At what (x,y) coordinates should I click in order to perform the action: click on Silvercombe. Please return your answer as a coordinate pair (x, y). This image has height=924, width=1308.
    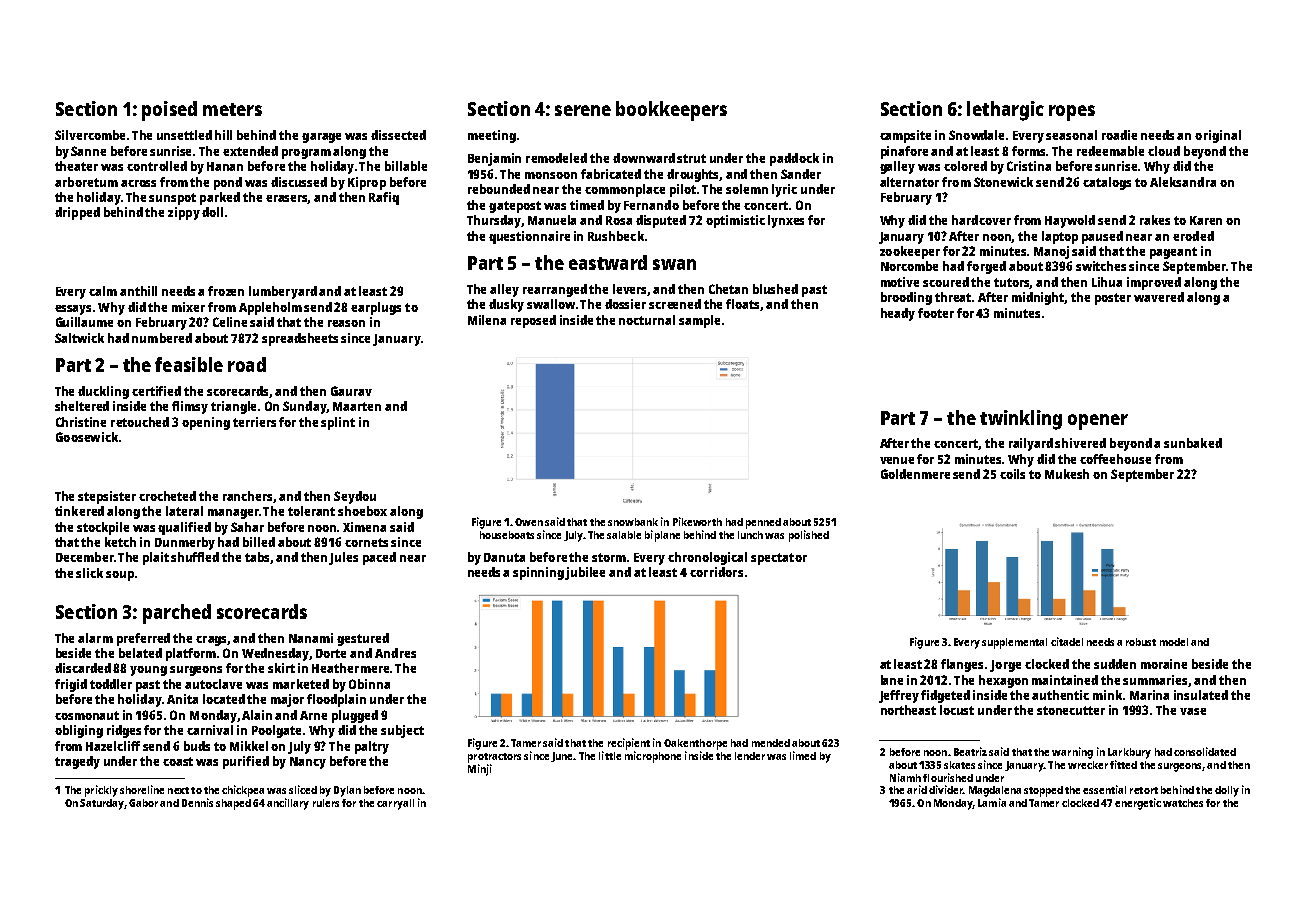
    Looking at the image, I should click on (90, 135).
